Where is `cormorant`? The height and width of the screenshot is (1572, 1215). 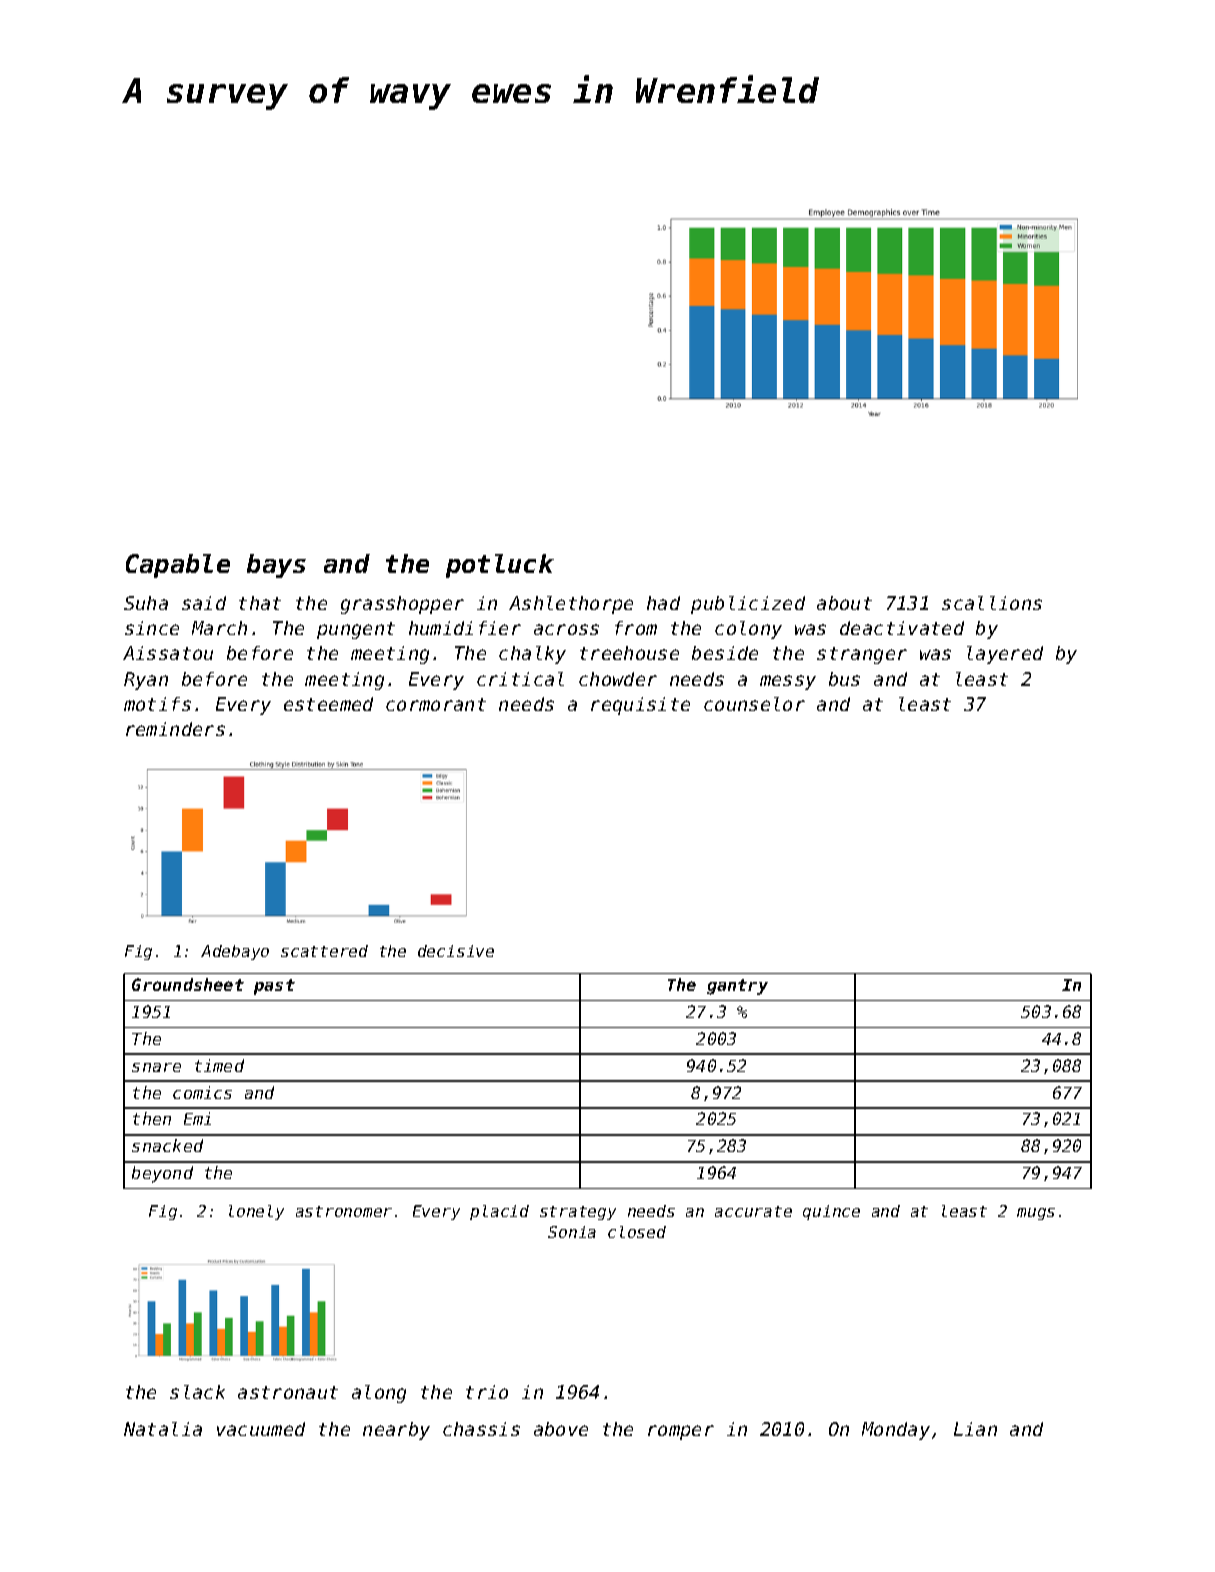 cormorant is located at coordinates (436, 704).
